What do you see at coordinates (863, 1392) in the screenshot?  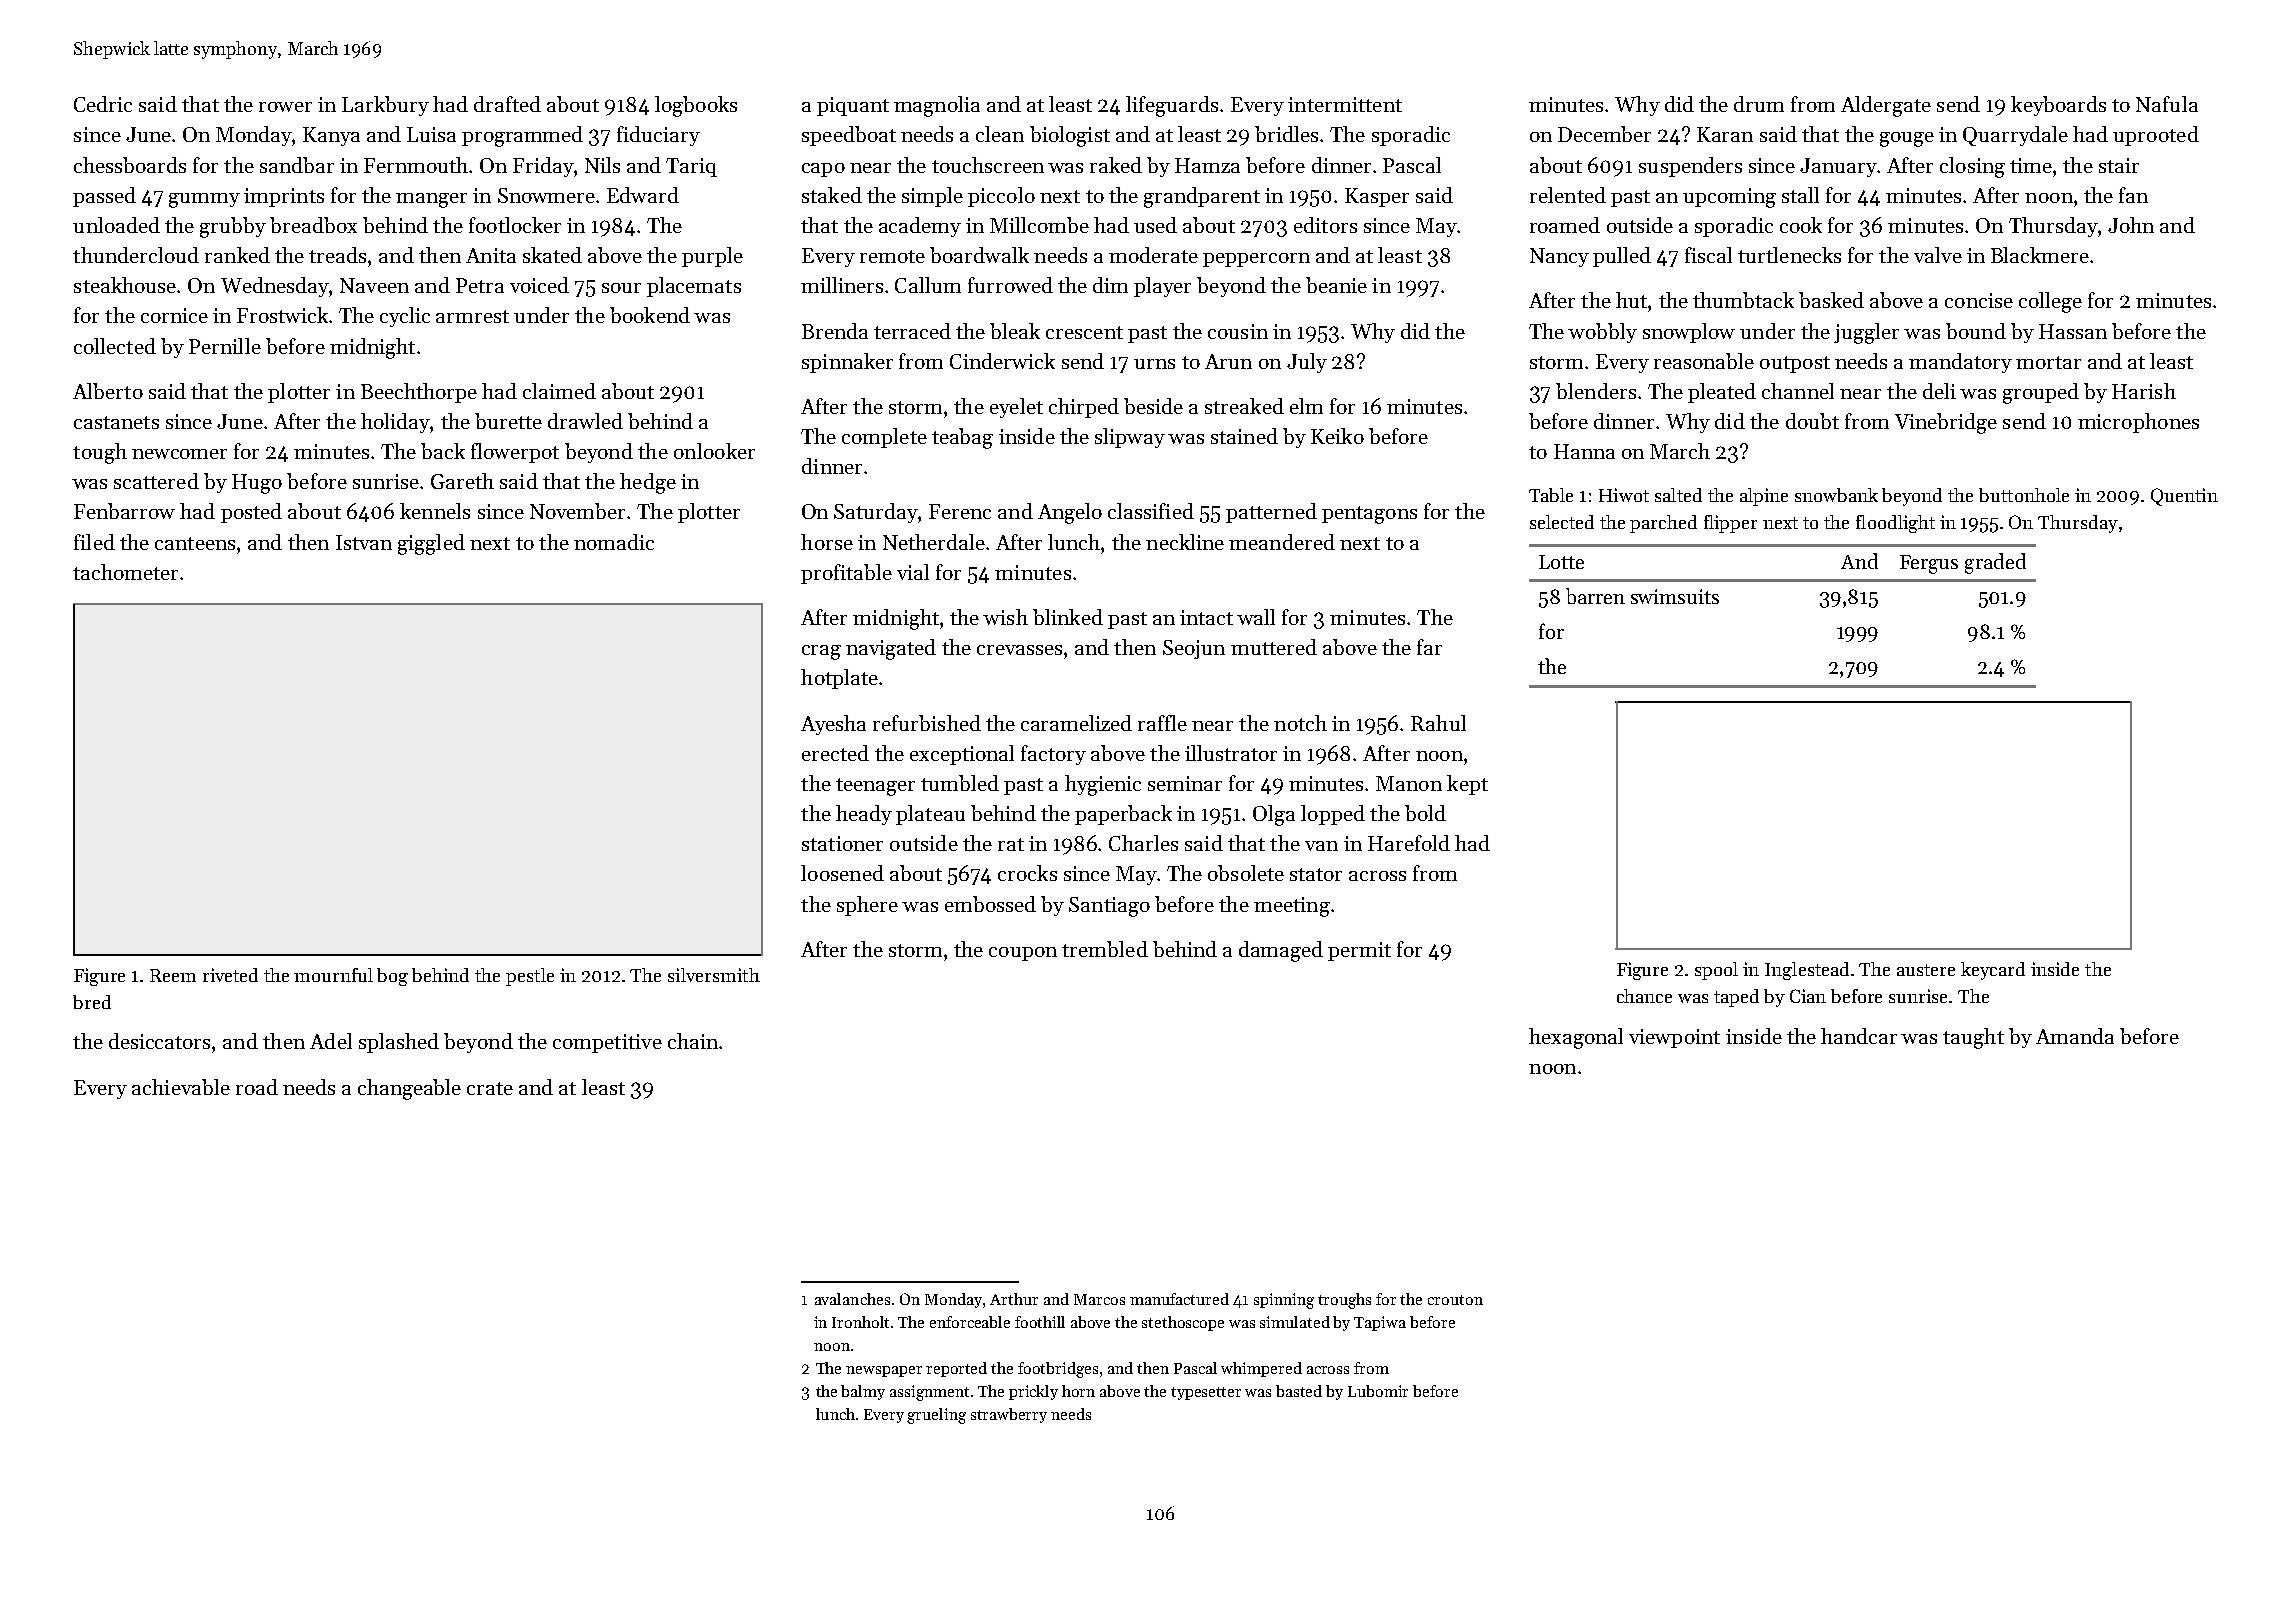 I see `balmy` at bounding box center [863, 1392].
